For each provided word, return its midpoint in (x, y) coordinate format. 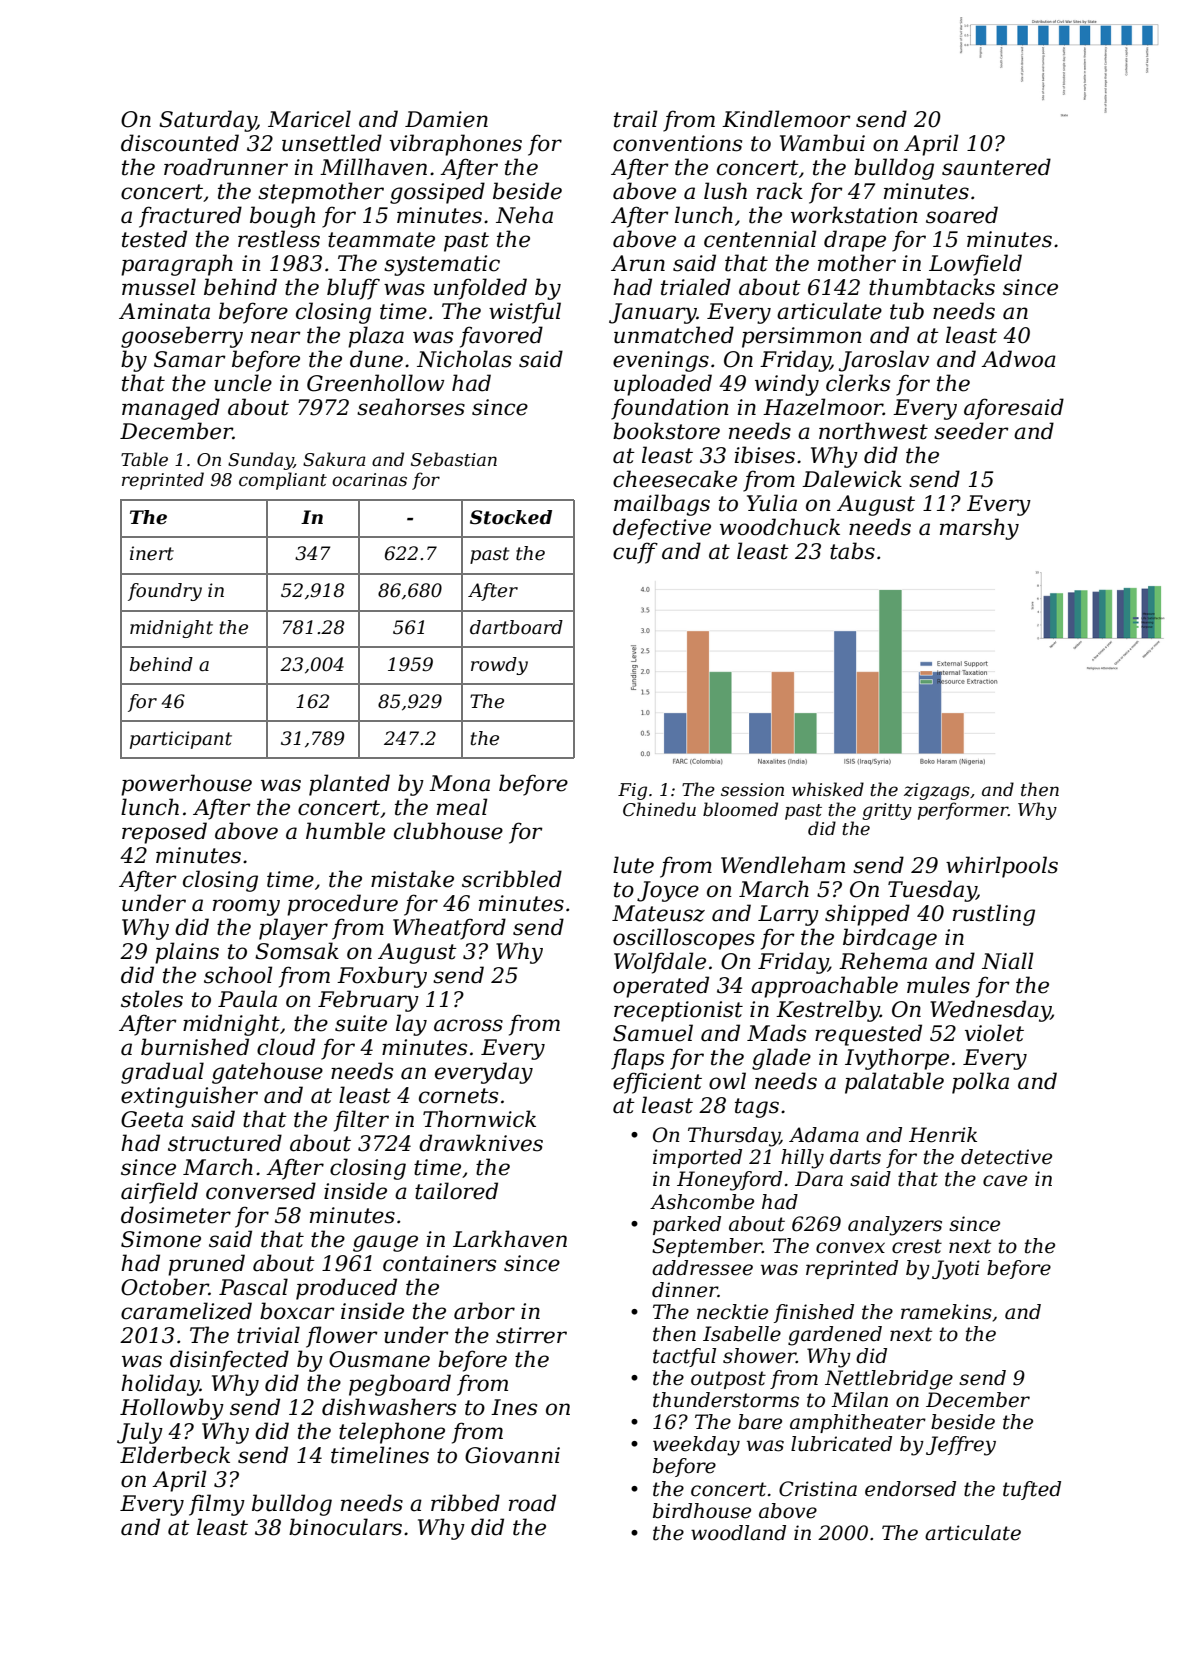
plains (187, 953)
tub (907, 311)
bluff (353, 289)
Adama (824, 1135)
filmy (217, 1505)
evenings (661, 361)
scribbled (512, 879)
